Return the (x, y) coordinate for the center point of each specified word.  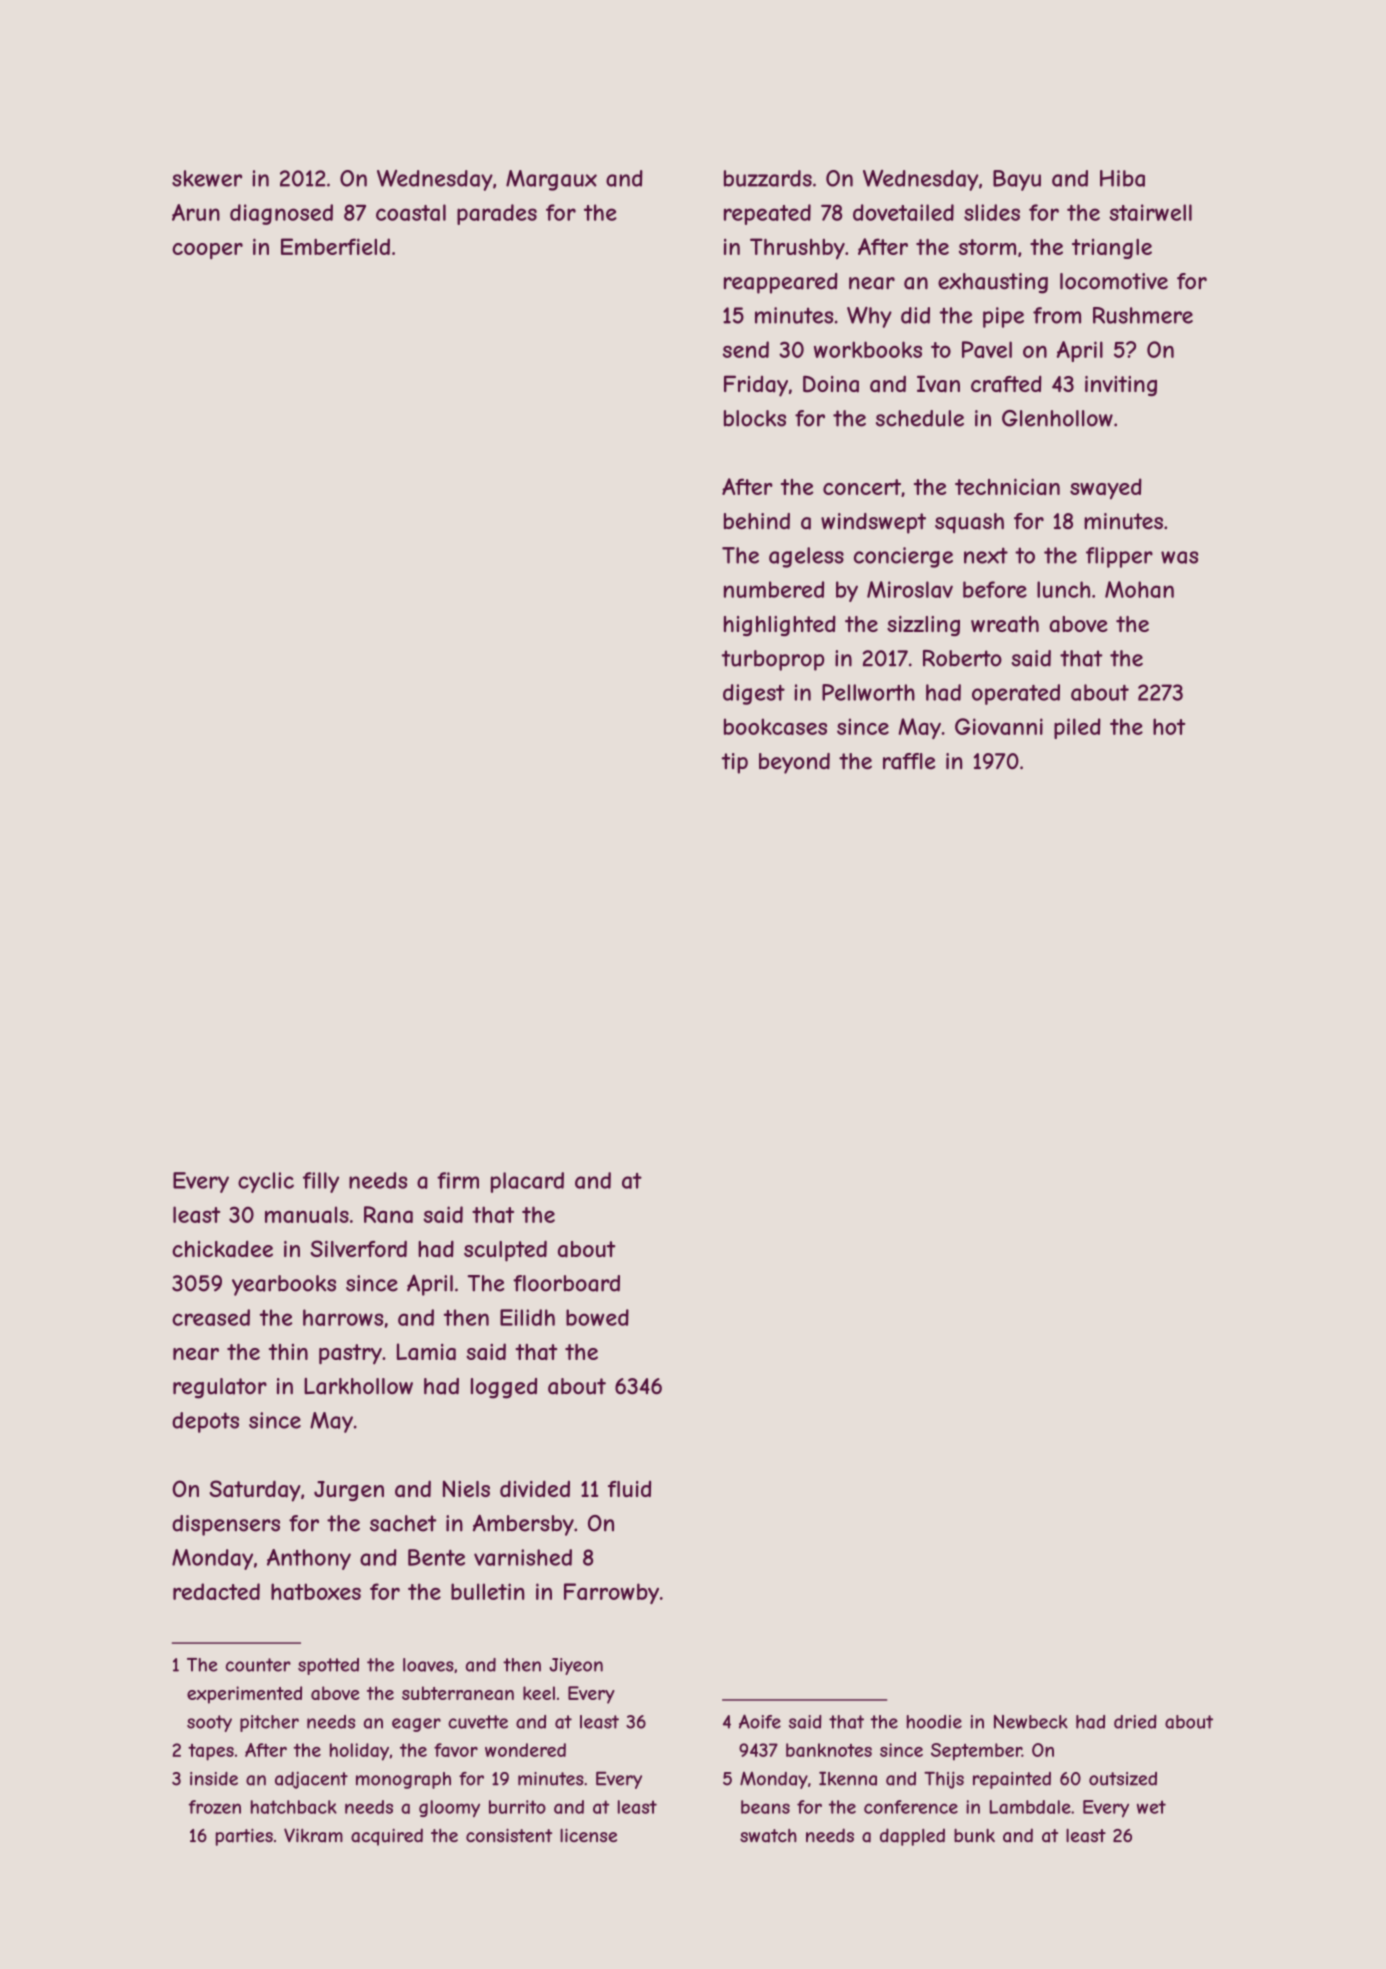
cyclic (266, 1182)
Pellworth (868, 692)
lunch (1063, 589)
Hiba (1122, 178)
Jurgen (349, 1491)
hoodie (934, 1722)
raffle (909, 761)
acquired (387, 1837)
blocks (755, 418)
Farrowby (611, 1593)
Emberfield (335, 246)
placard (527, 1182)
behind (757, 521)
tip (735, 763)
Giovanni (999, 726)
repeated (767, 214)
